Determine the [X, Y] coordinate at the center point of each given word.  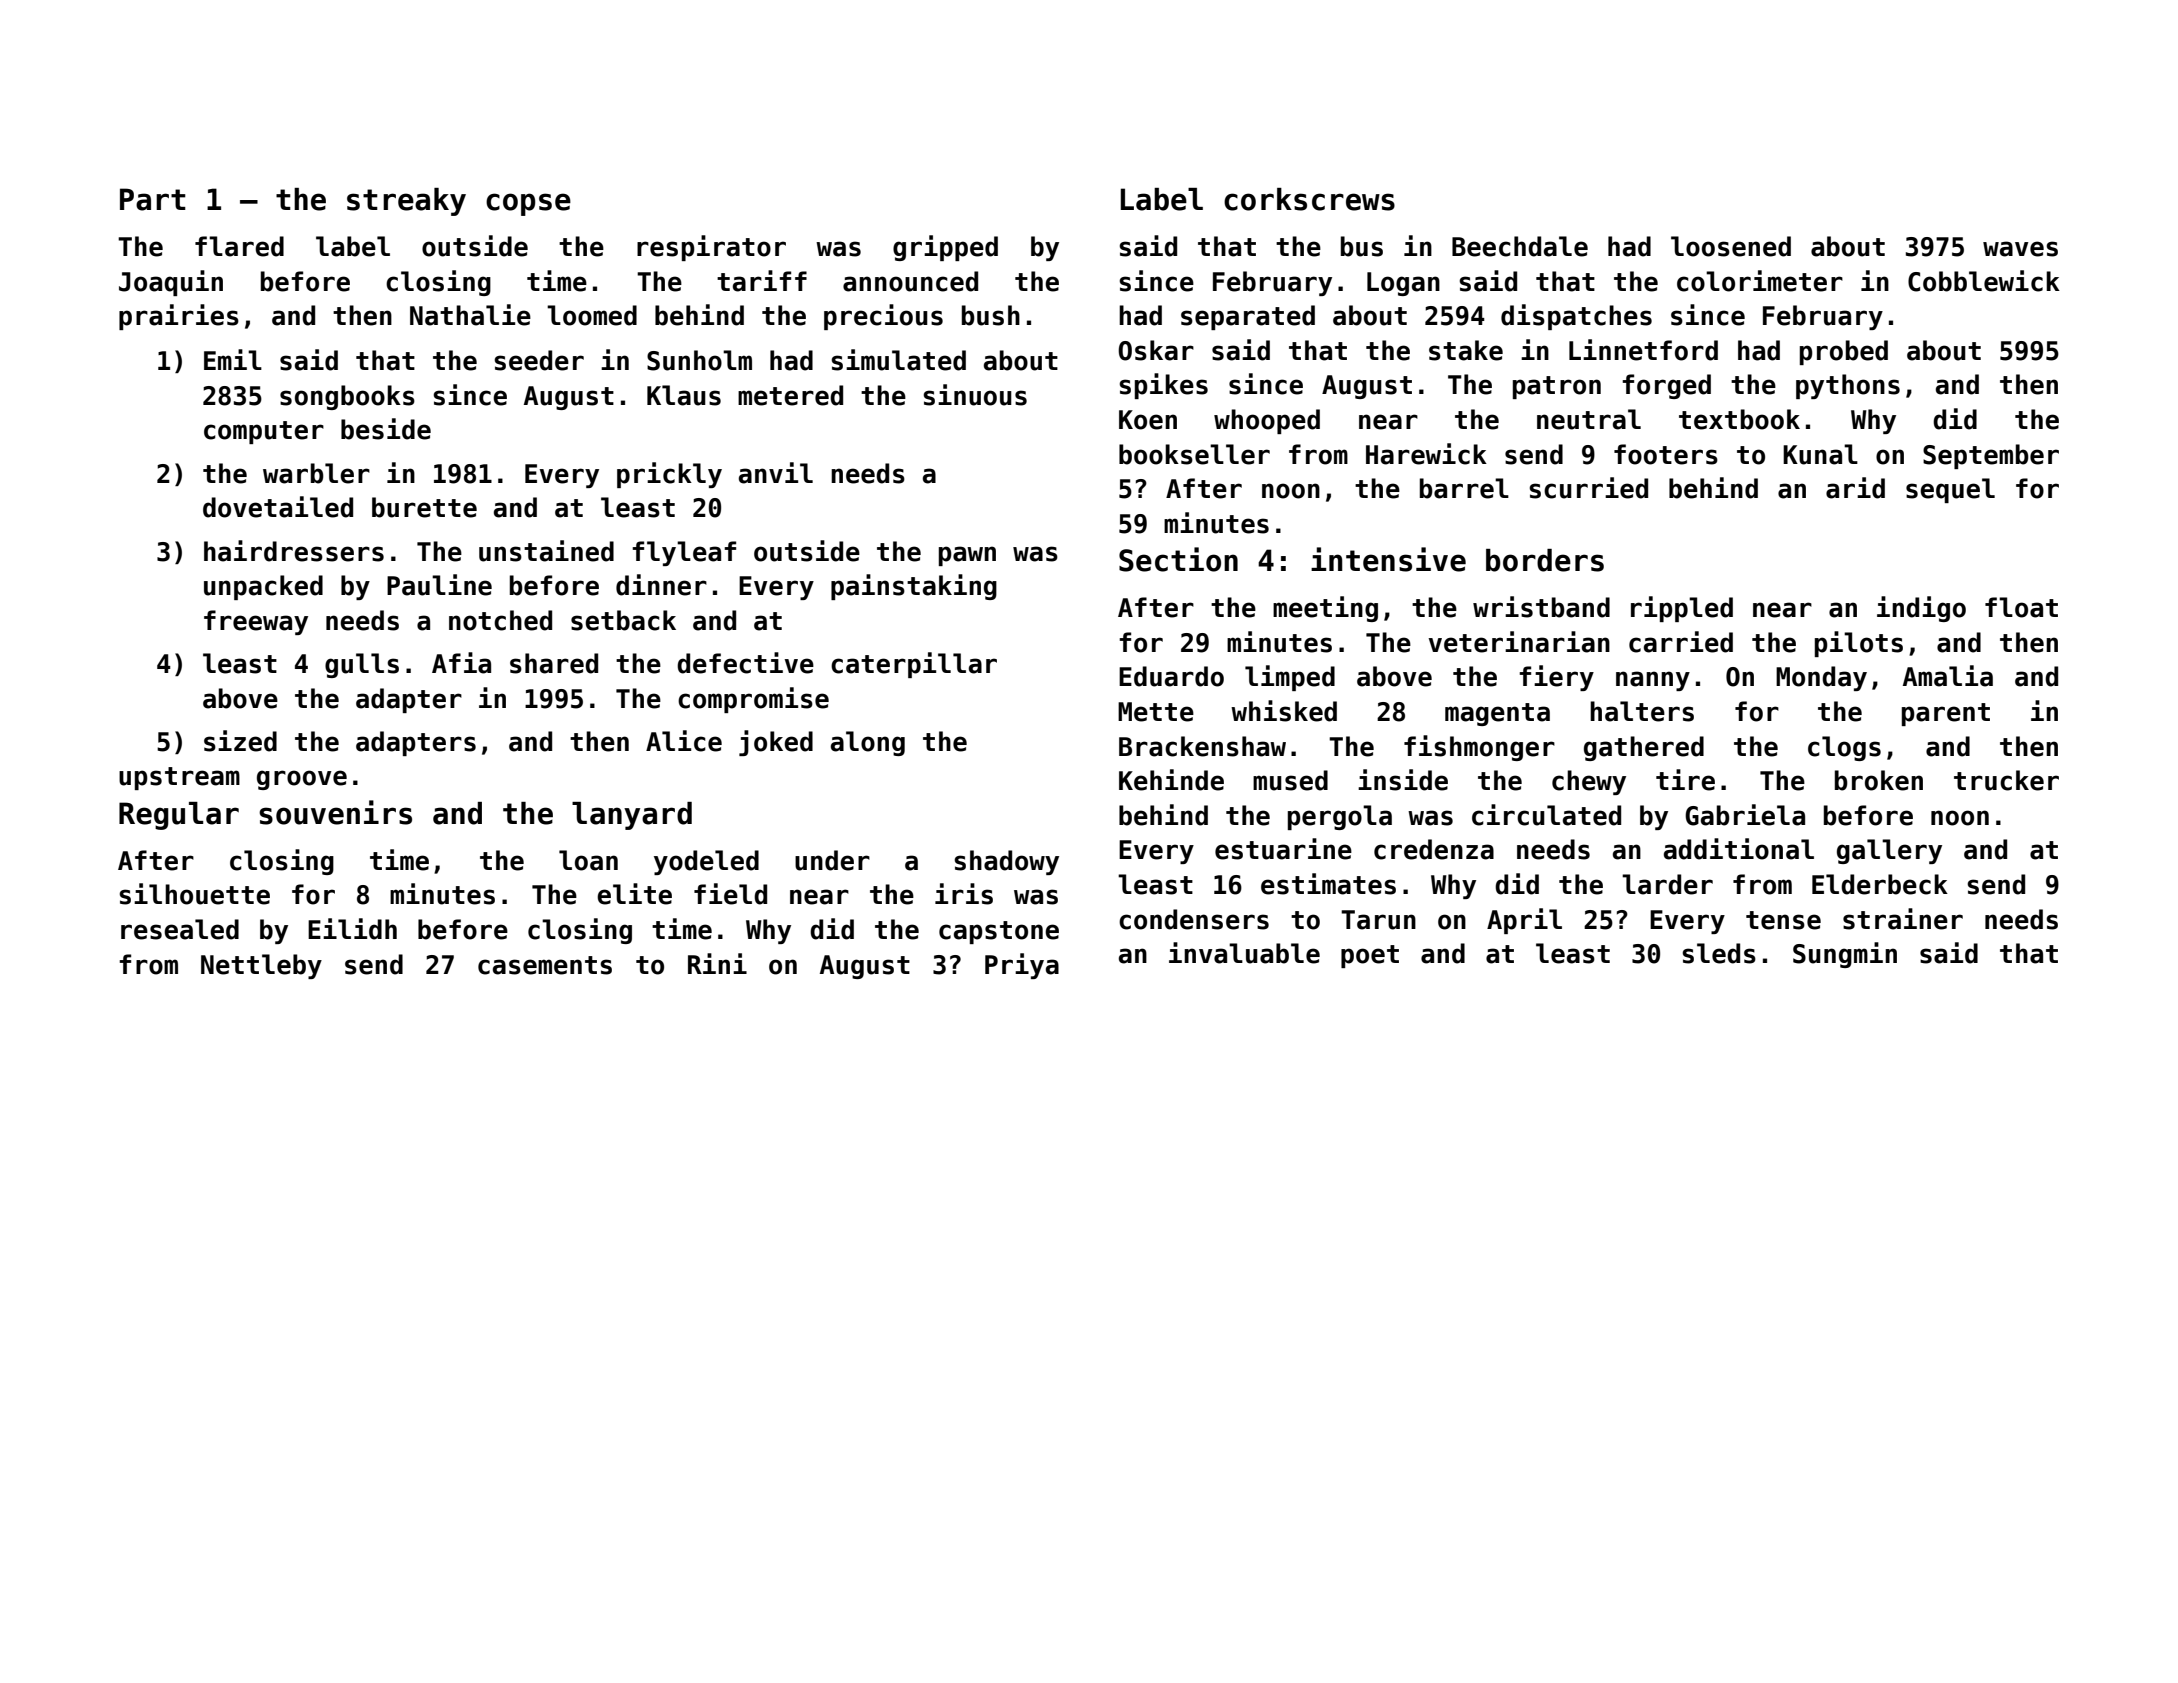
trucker [2006, 780]
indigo [1921, 609]
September [1991, 456]
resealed [180, 929]
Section [1178, 559]
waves [2020, 249]
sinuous [975, 395]
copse [528, 204]
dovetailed [278, 507]
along [868, 743]
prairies [179, 317]
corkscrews [1309, 199]
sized [240, 741]
